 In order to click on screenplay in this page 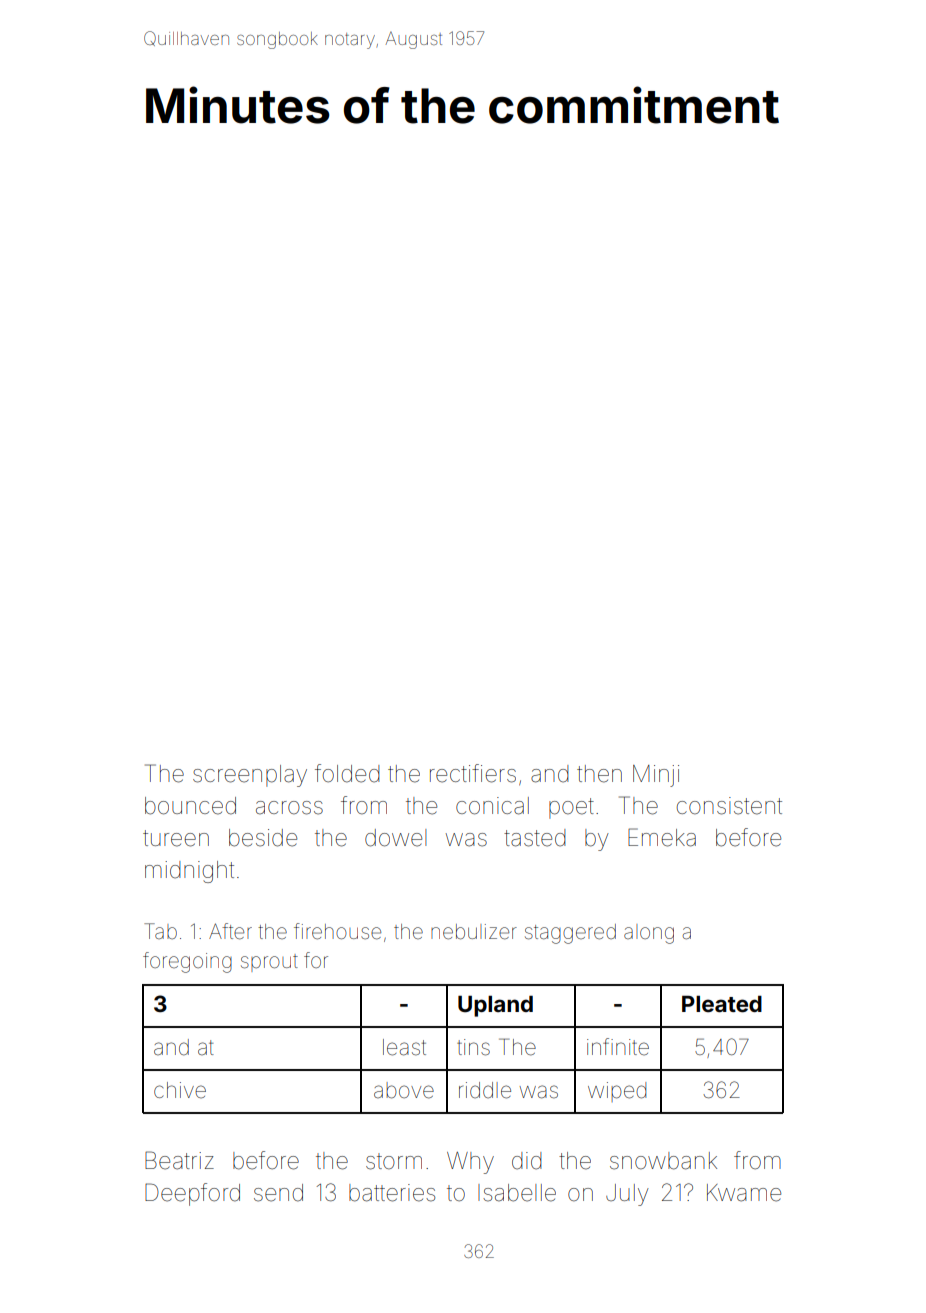, I will do `click(250, 776)`.
